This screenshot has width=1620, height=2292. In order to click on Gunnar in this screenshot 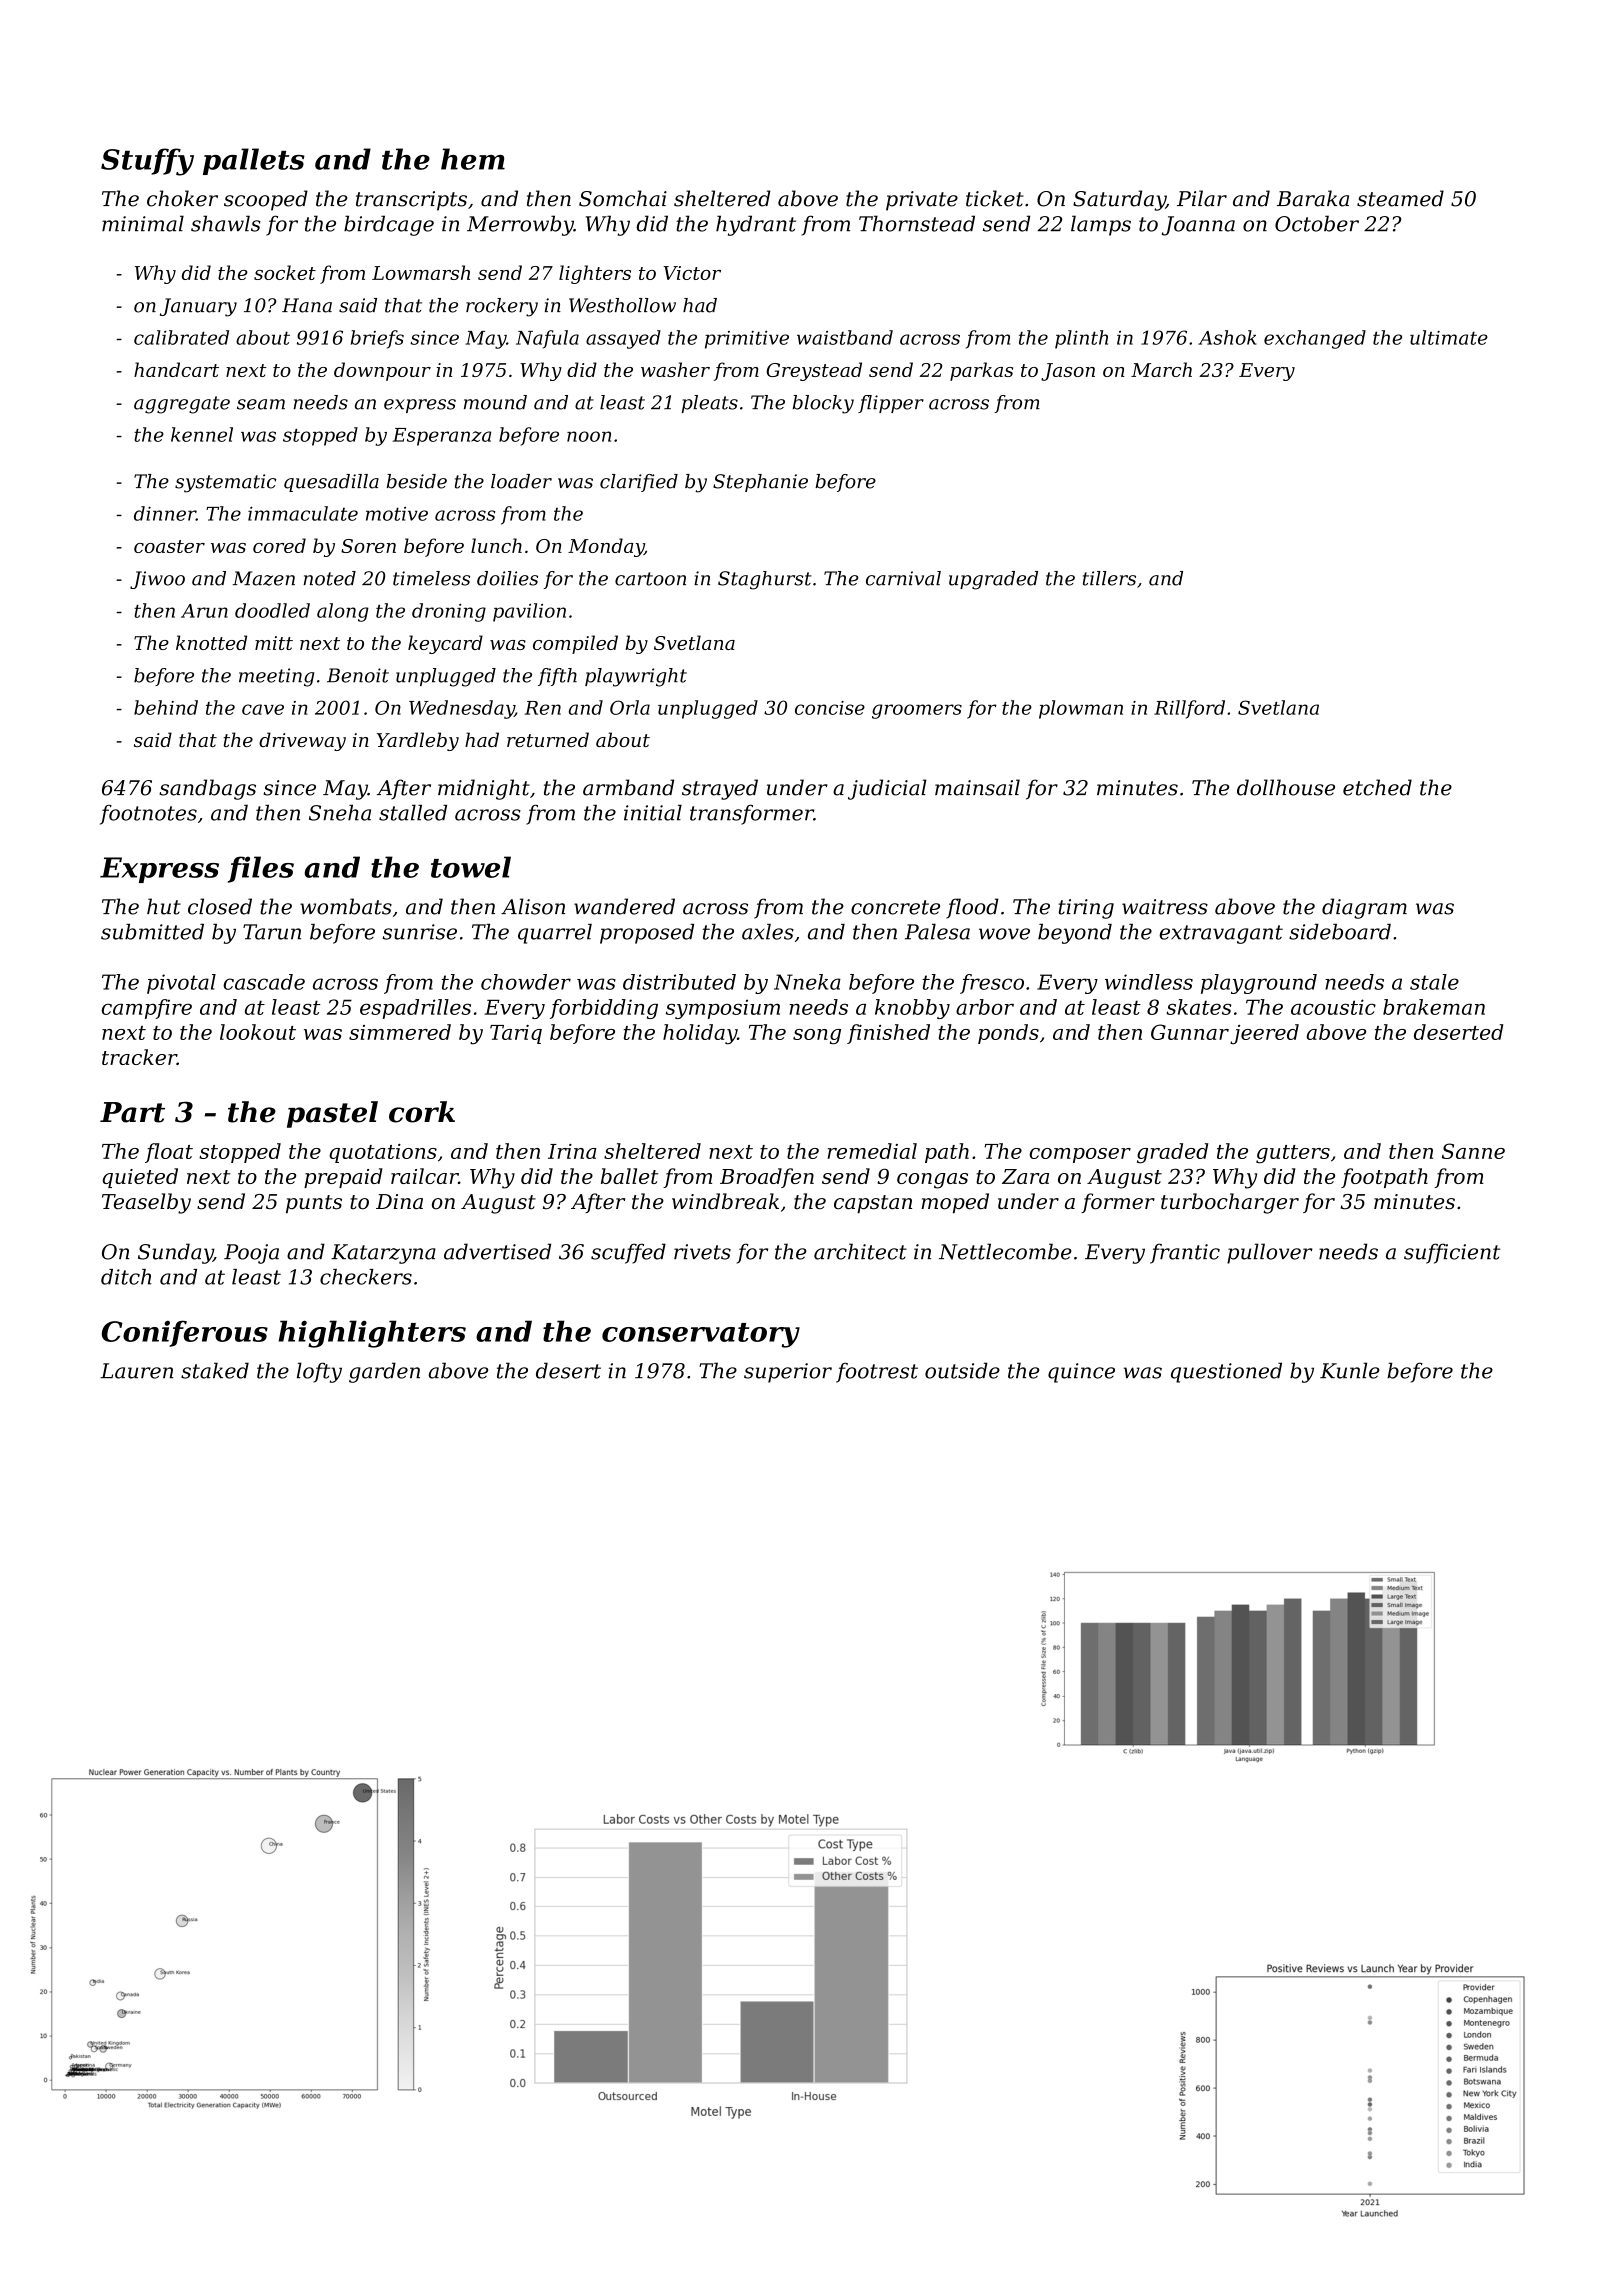, I will do `click(1190, 1032)`.
